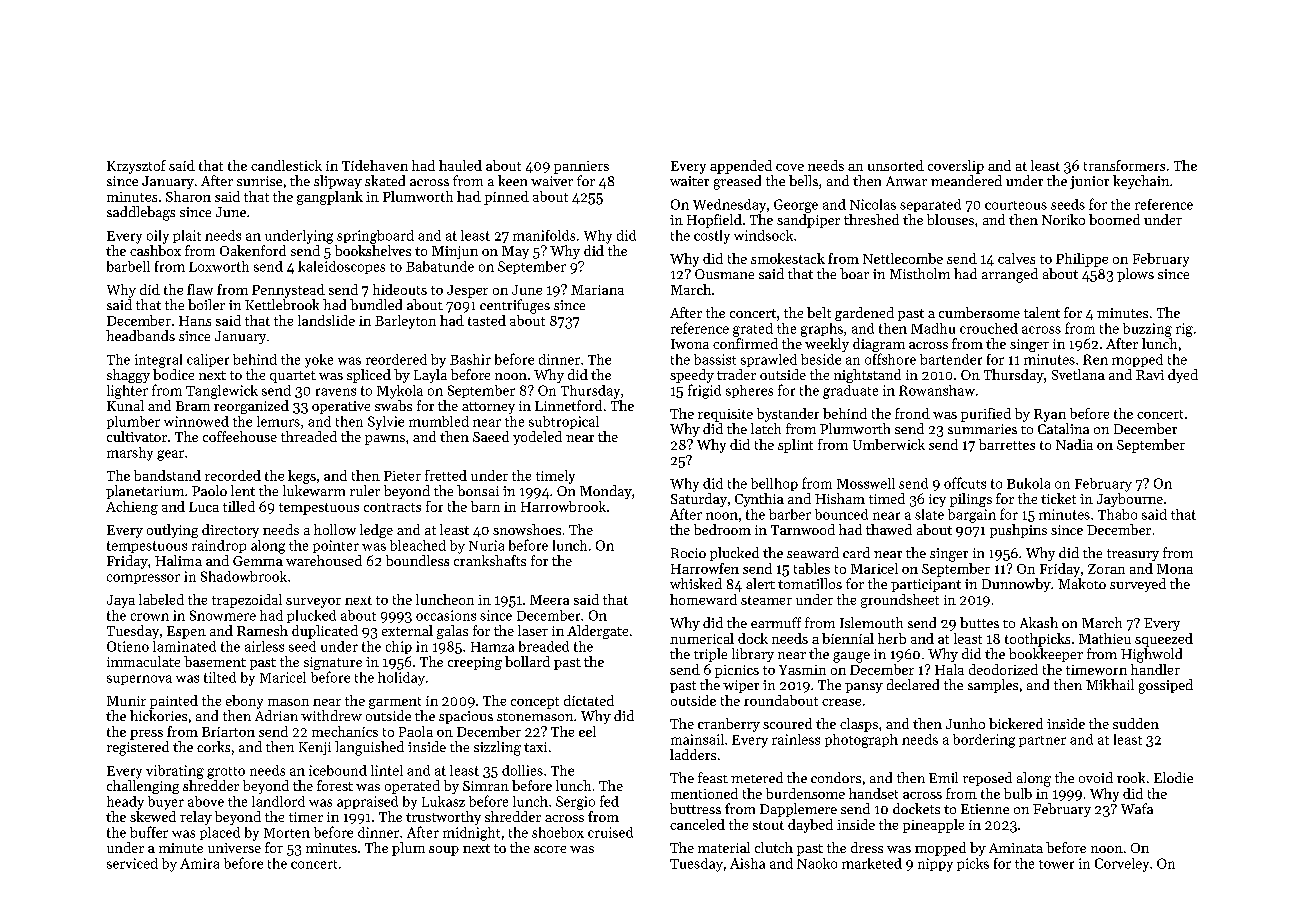  I want to click on requisite, so click(725, 415).
